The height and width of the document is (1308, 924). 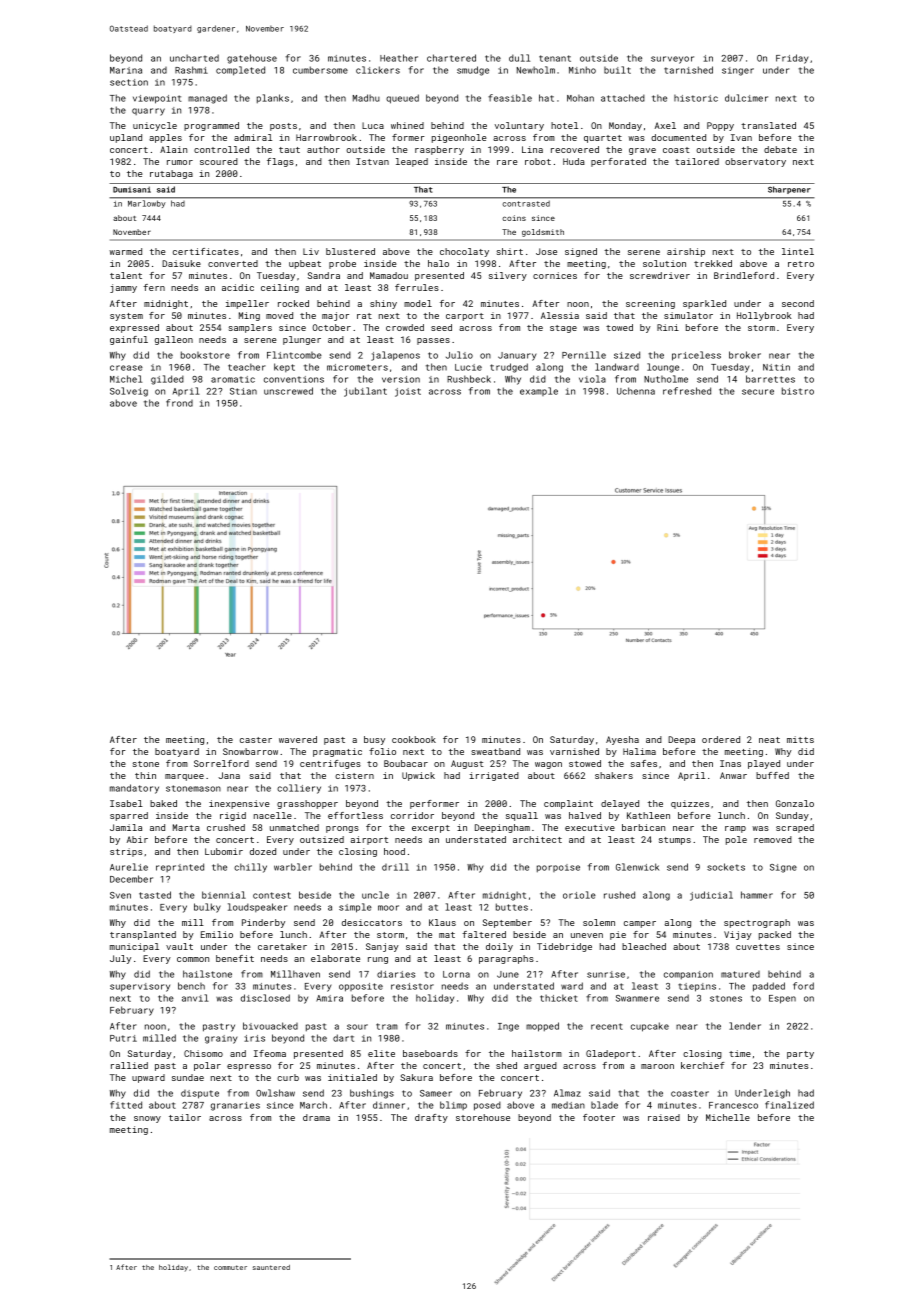 I want to click on caster, so click(x=256, y=740).
